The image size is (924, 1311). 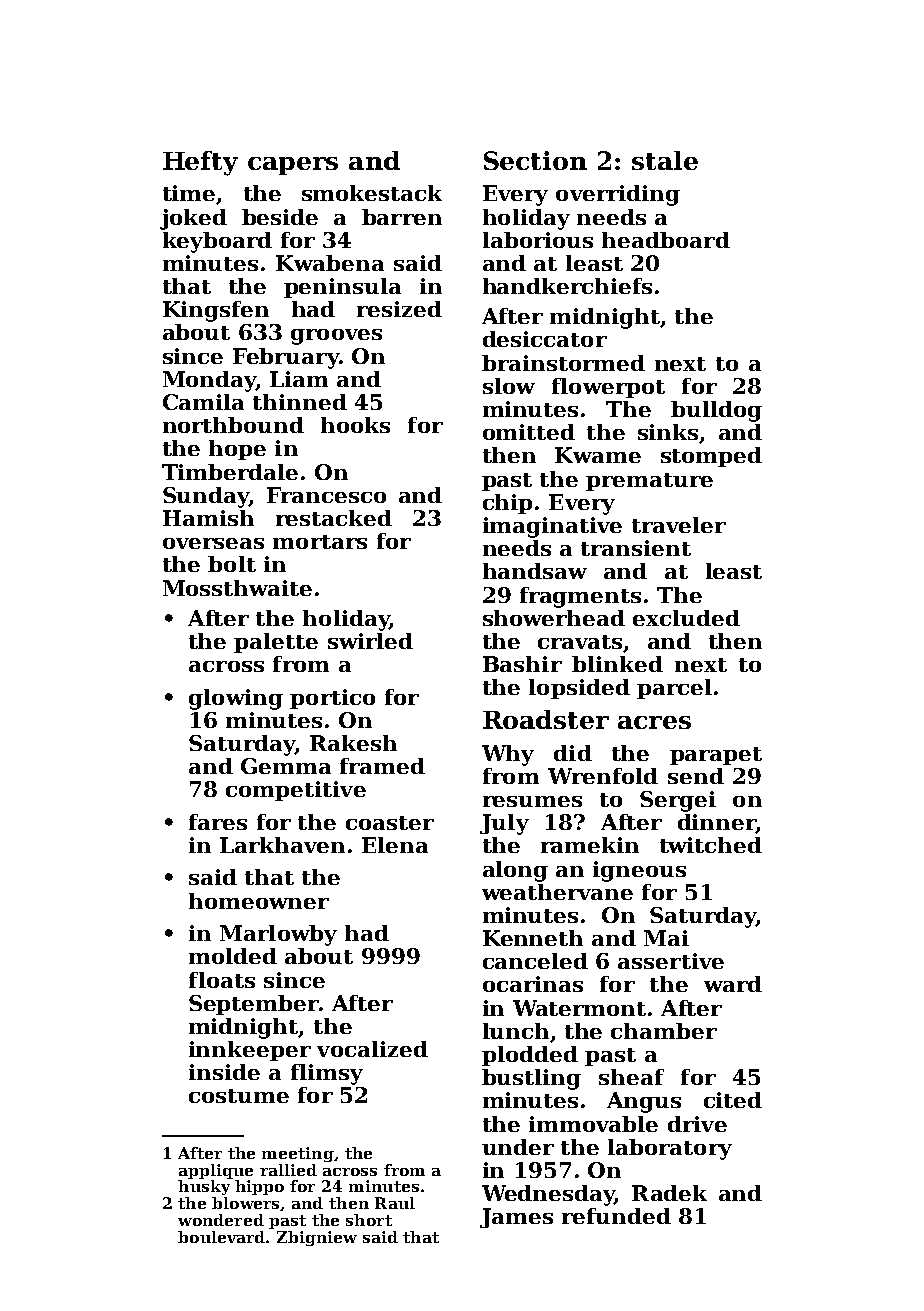 What do you see at coordinates (372, 1049) in the document?
I see `vocalized` at bounding box center [372, 1049].
